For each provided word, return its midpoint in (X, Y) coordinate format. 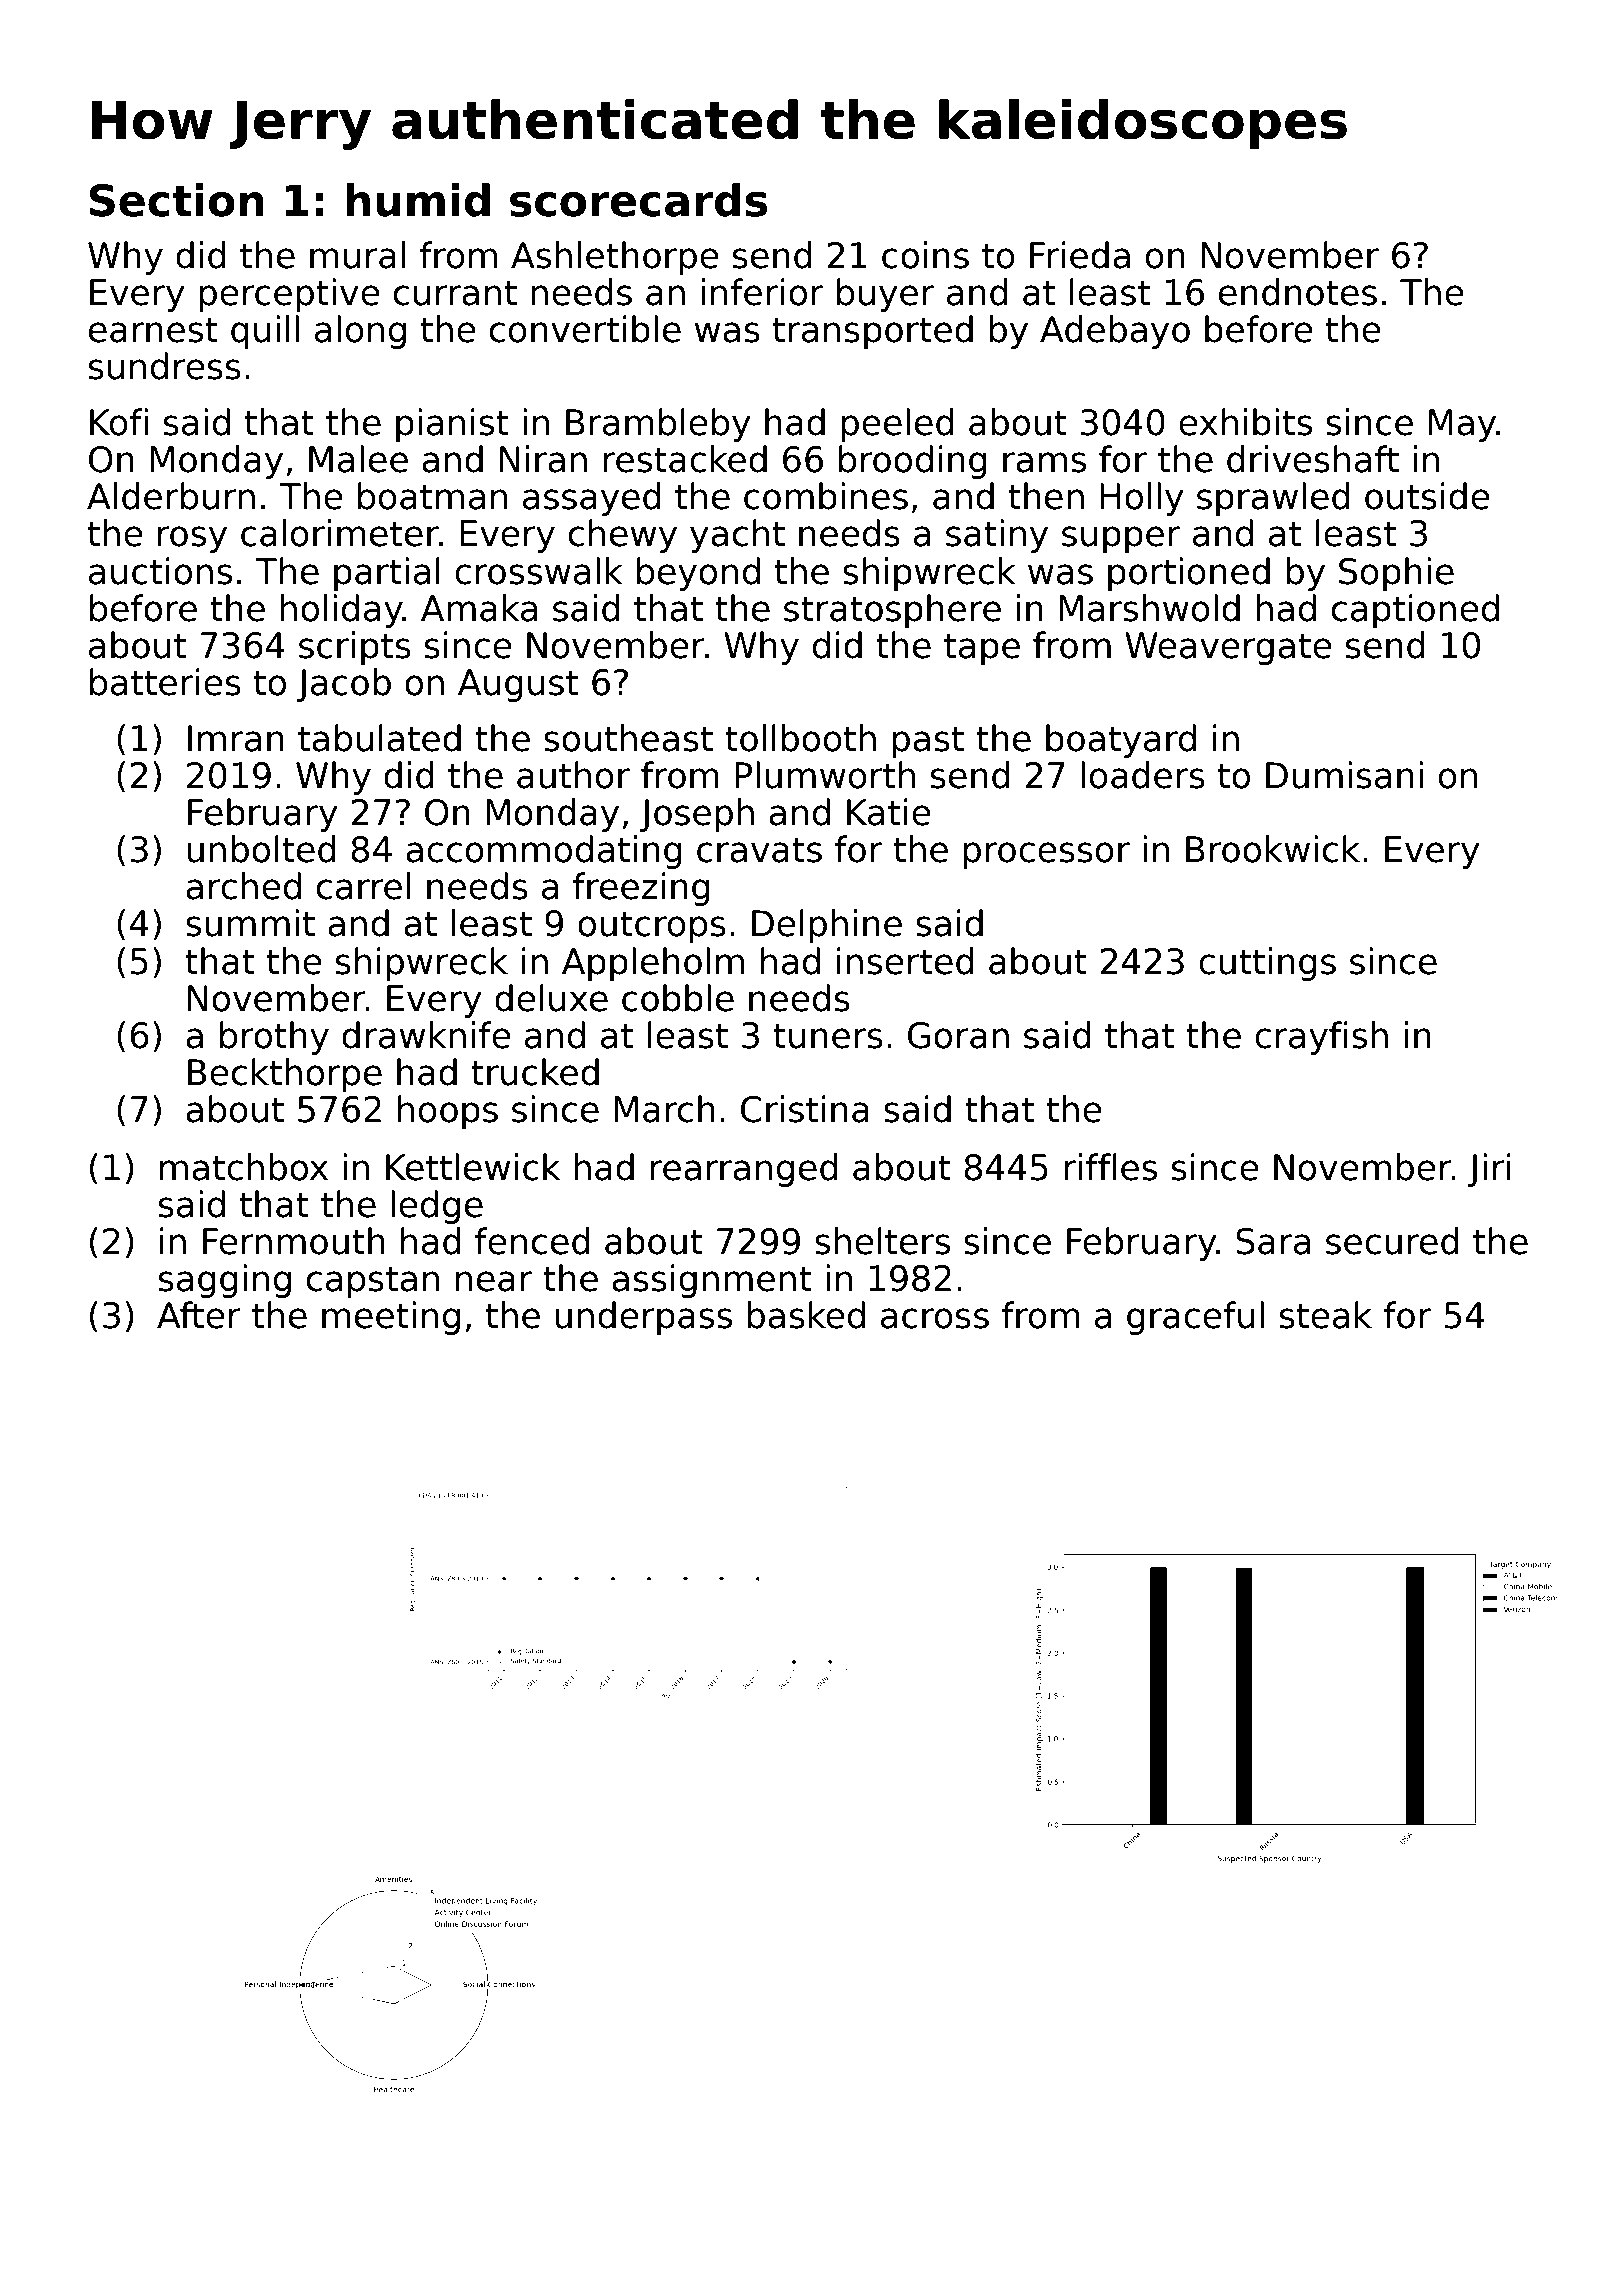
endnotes (1298, 292)
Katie (889, 812)
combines (826, 496)
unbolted (261, 849)
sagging (225, 1281)
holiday (341, 611)
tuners (828, 1036)
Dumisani (1344, 775)
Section (177, 200)
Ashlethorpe (615, 258)
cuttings (1267, 964)
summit (250, 923)
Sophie (1396, 574)
